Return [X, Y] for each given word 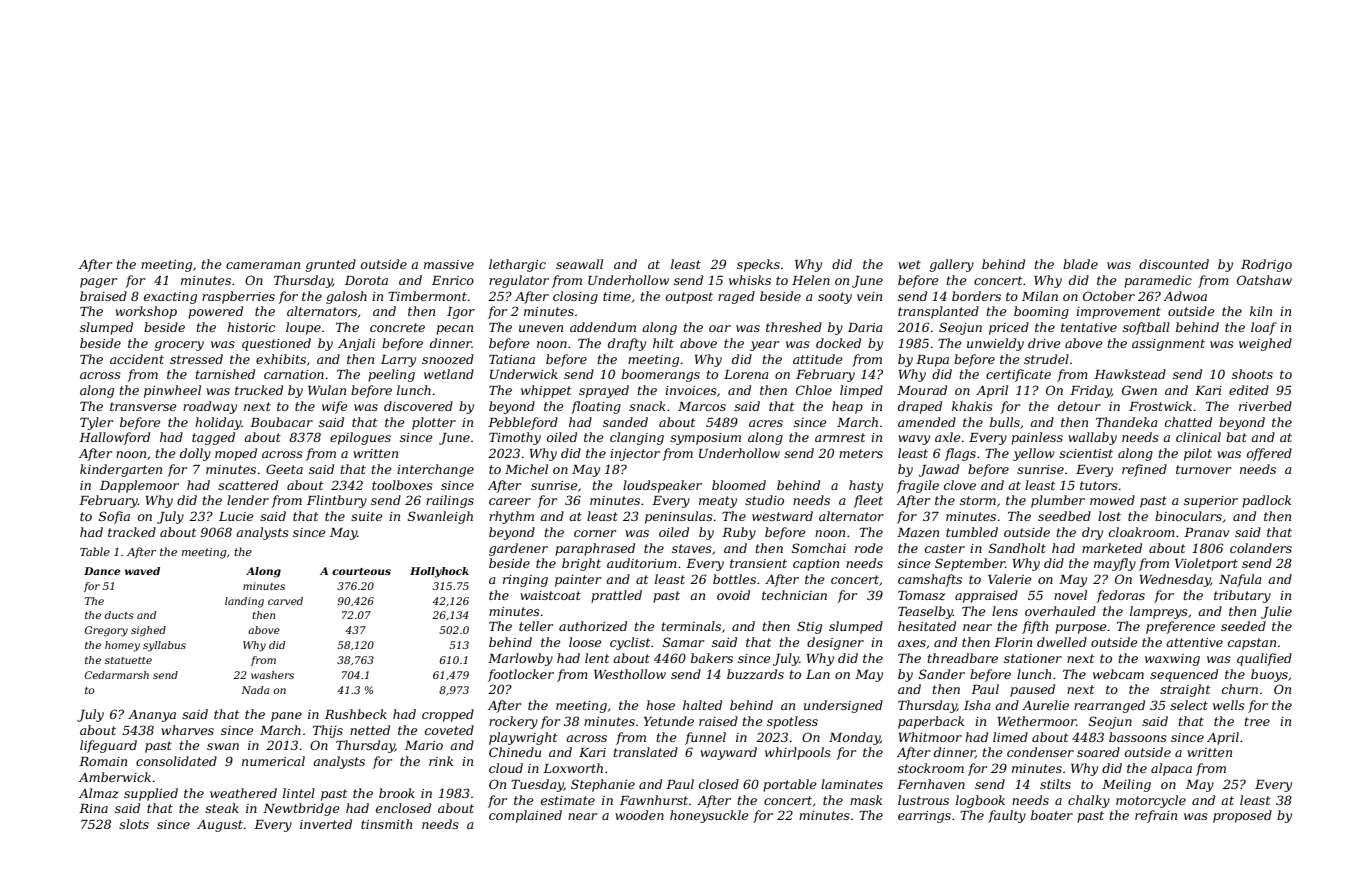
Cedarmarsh [117, 675]
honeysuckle [709, 816]
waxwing [1172, 660]
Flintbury [337, 501]
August [220, 826]
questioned [276, 344]
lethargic [517, 265]
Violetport [1206, 564]
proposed [1242, 816]
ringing [525, 581]
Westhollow [630, 674]
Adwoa [1185, 296]
